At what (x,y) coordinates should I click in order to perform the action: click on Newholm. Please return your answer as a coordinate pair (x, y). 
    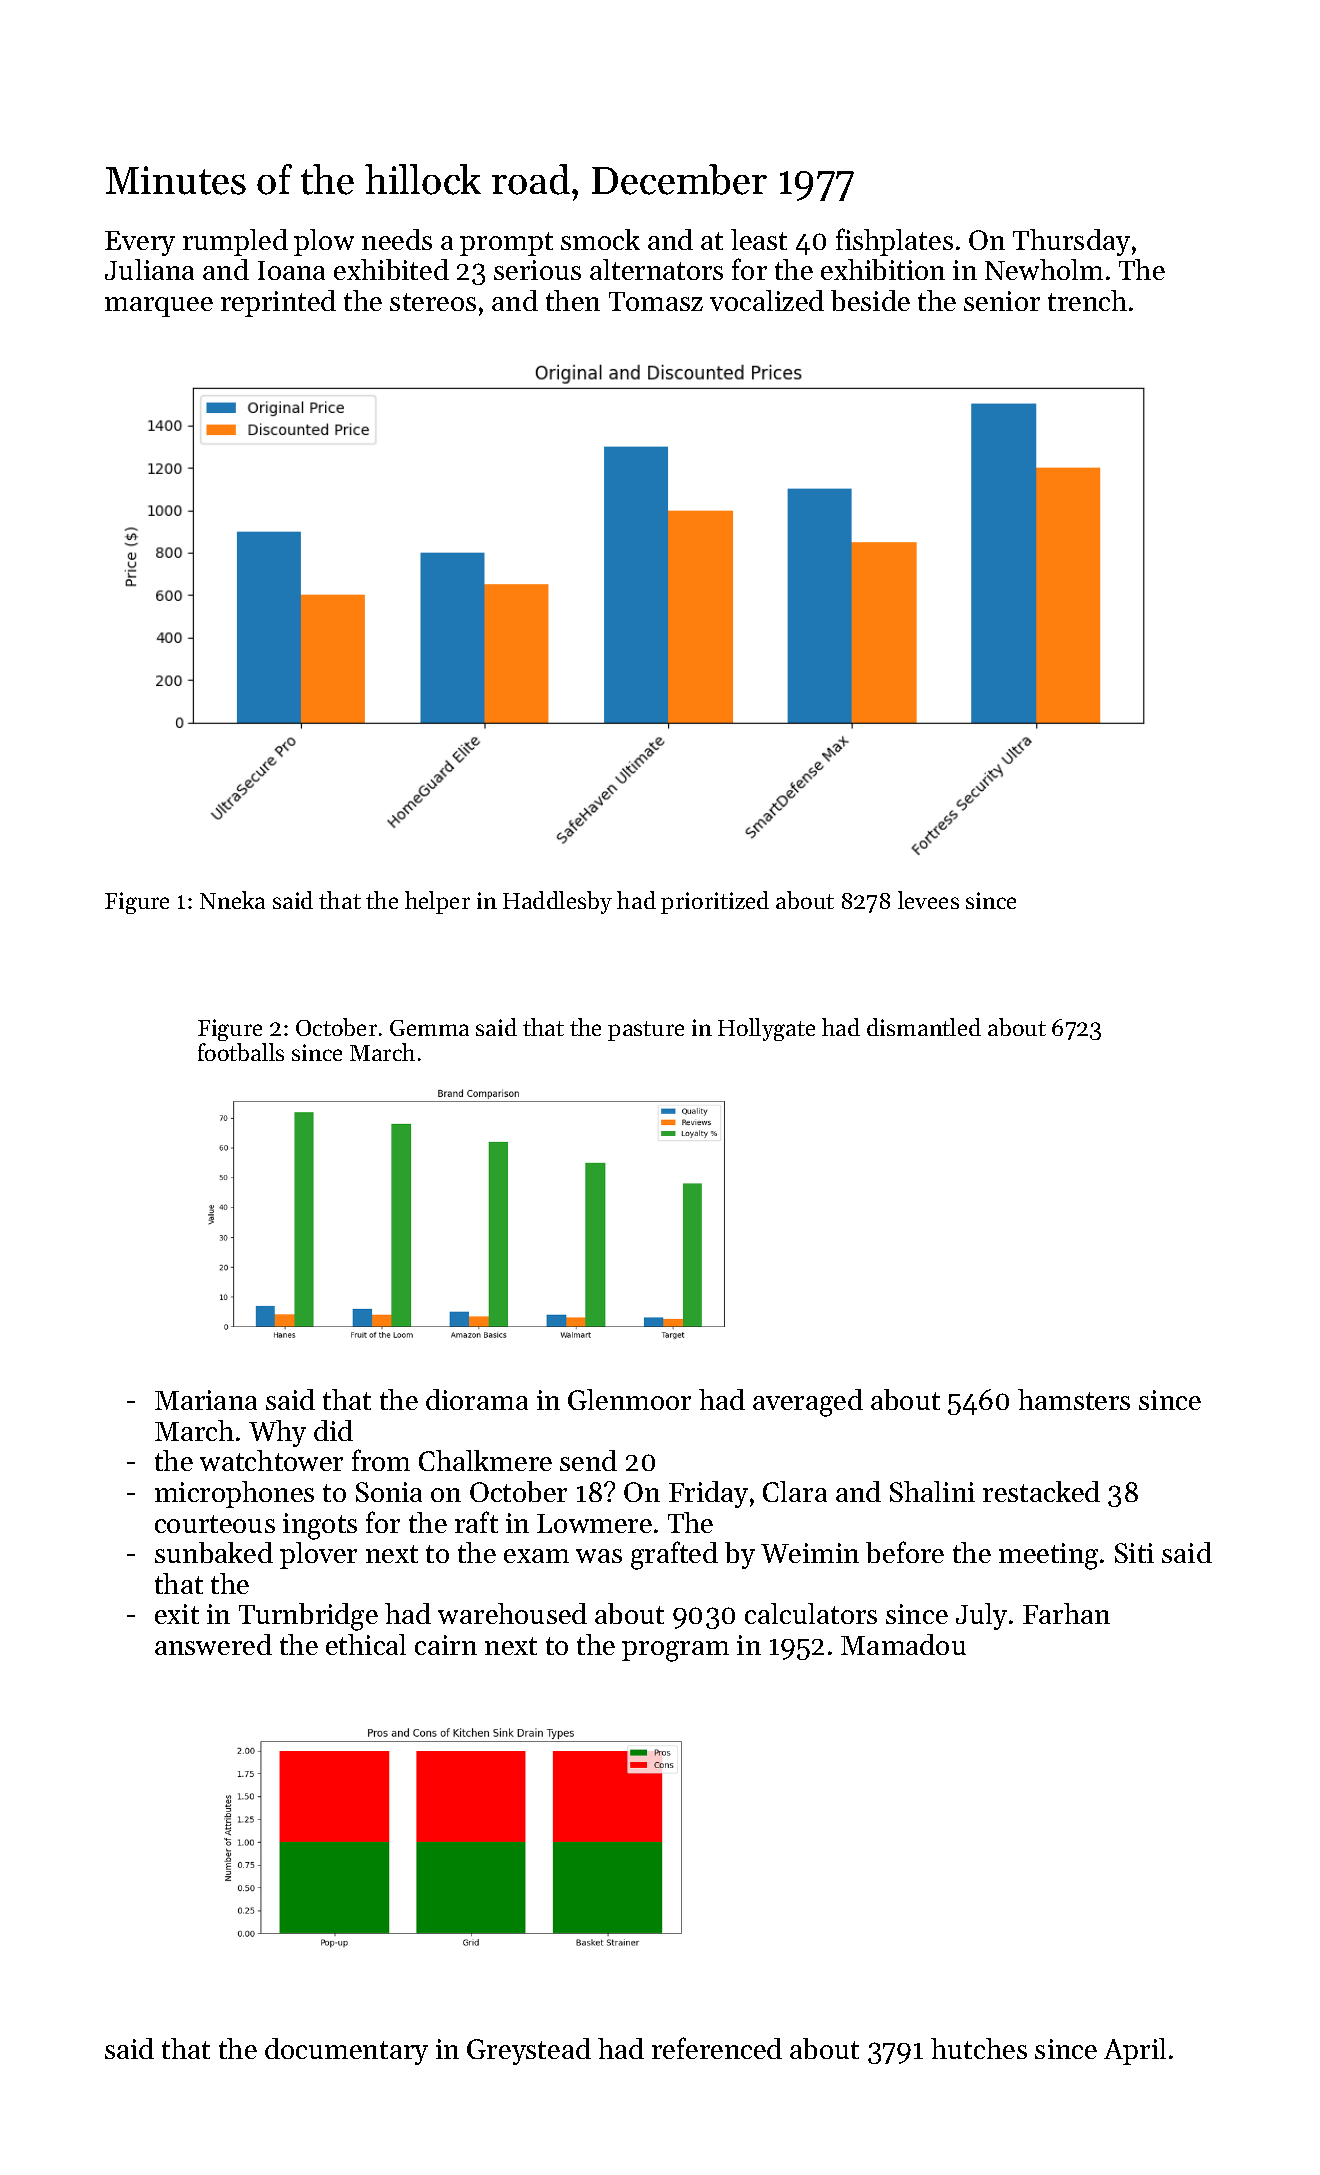
    Looking at the image, I should click on (1044, 269).
